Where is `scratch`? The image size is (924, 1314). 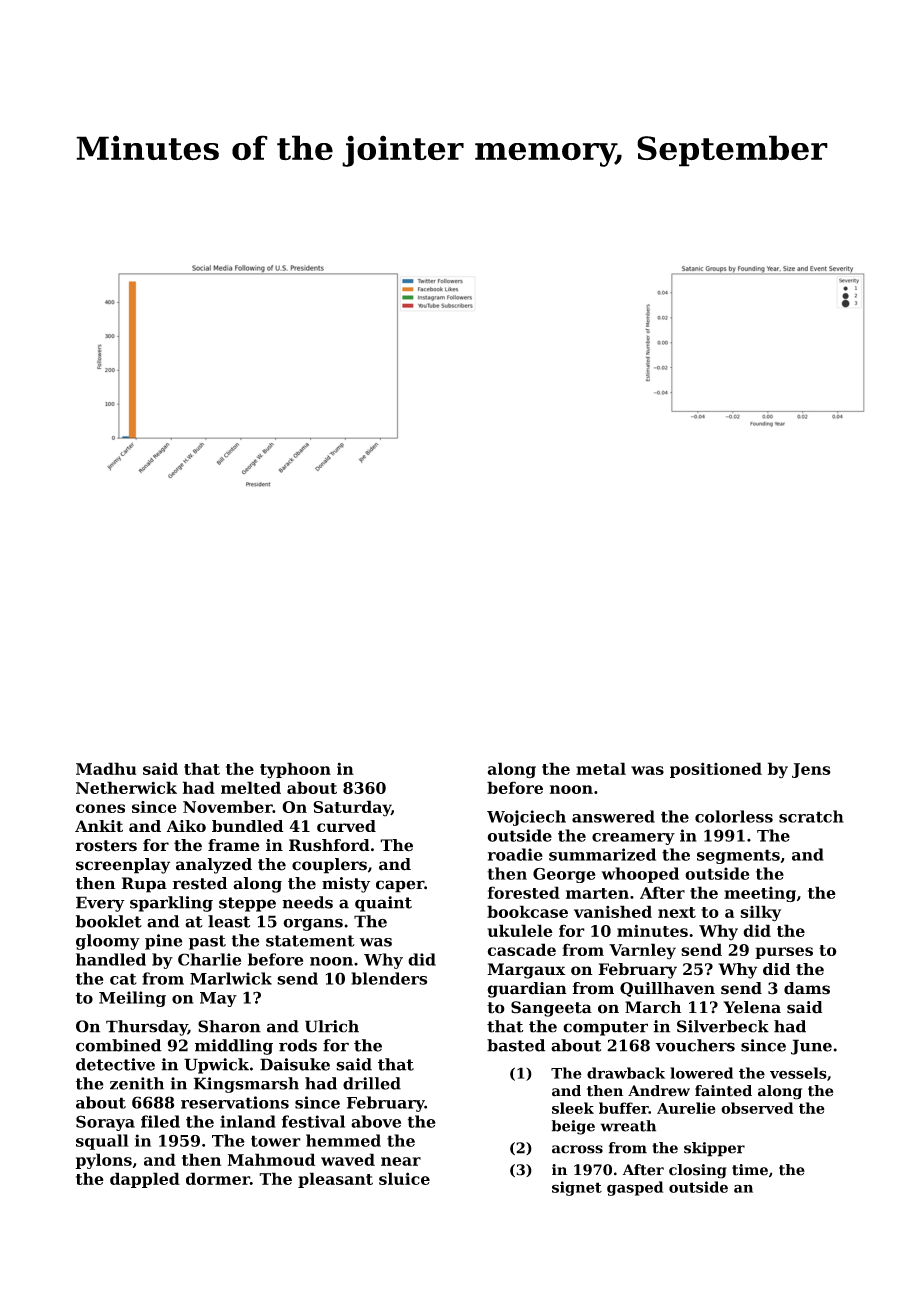
scratch is located at coordinates (811, 816).
